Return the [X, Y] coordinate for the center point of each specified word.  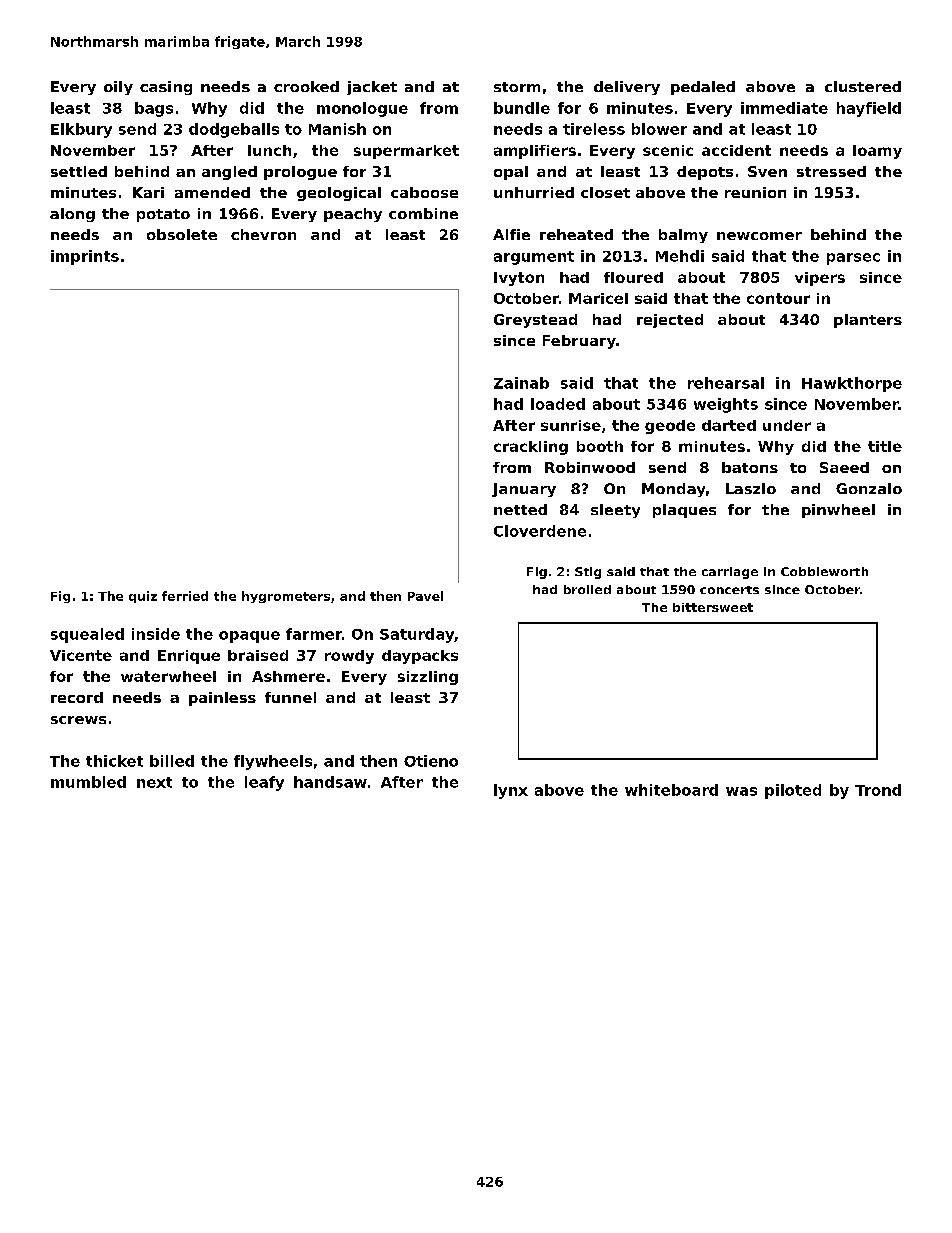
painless [222, 699]
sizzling [428, 678]
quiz [143, 597]
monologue [362, 109]
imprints [85, 257]
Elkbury [81, 130]
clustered [863, 86]
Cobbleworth [824, 571]
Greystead [535, 321]
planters [868, 321]
